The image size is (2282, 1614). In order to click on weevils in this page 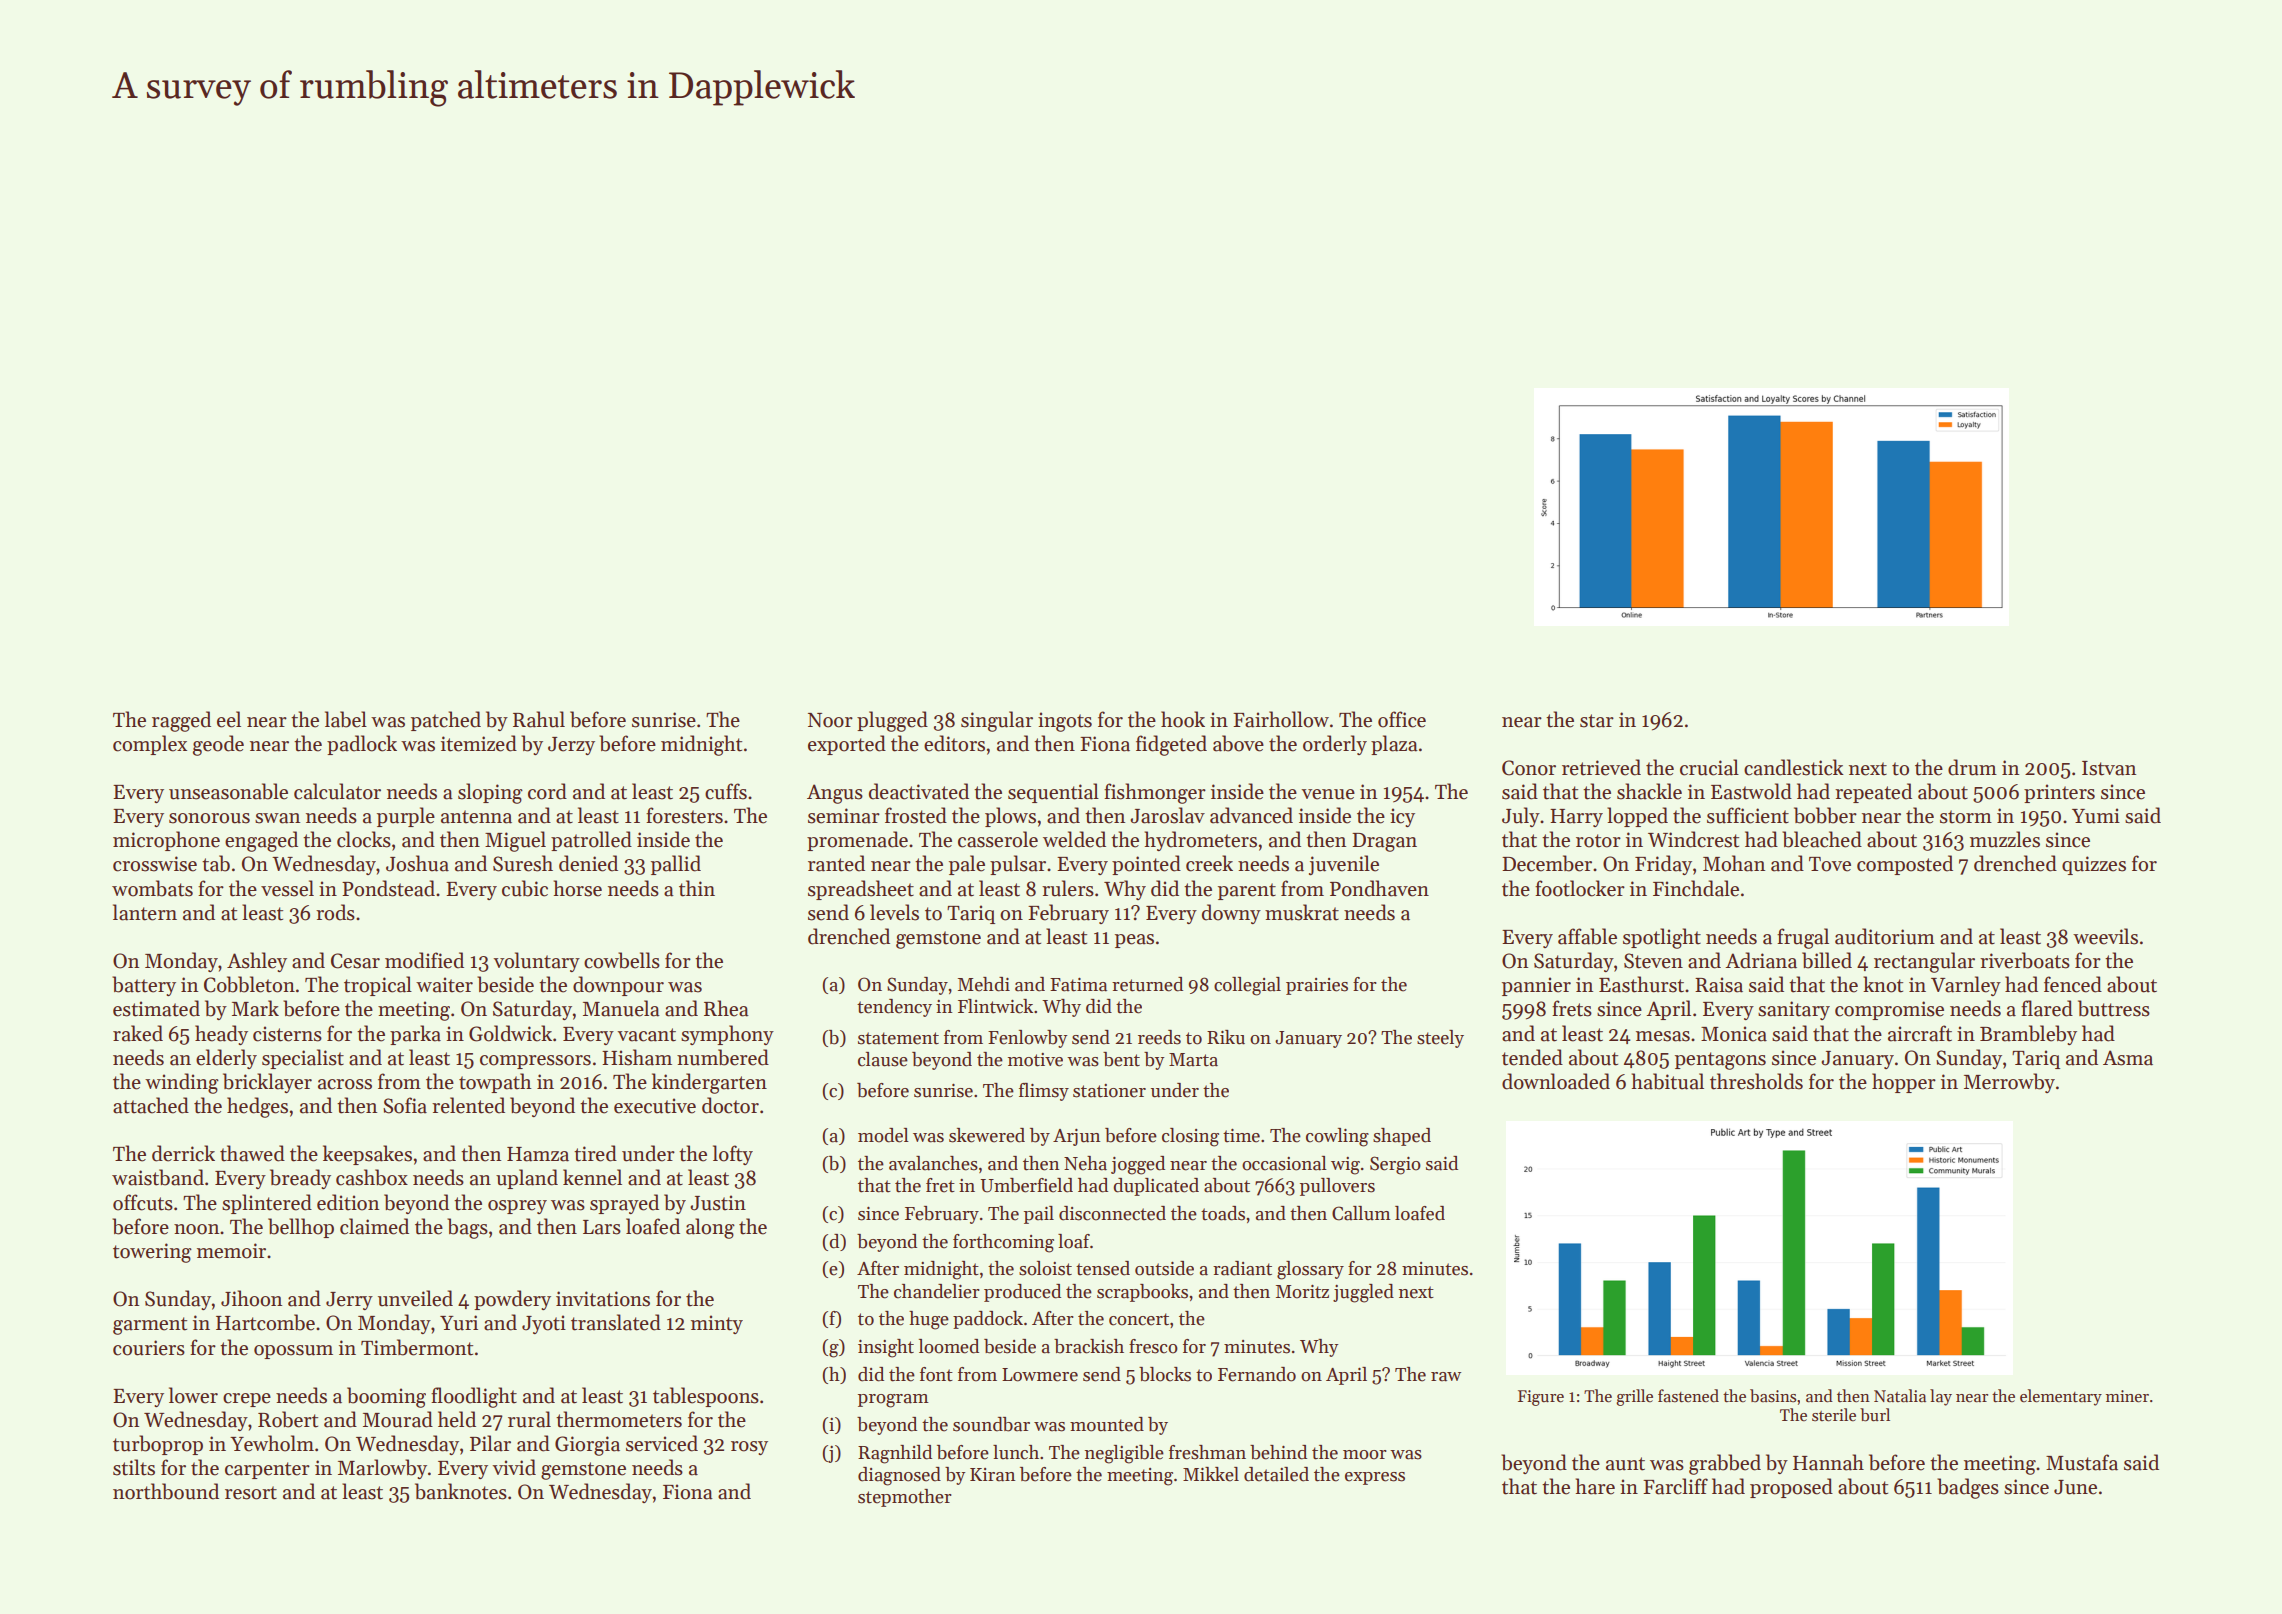, I will do `click(2105, 936)`.
